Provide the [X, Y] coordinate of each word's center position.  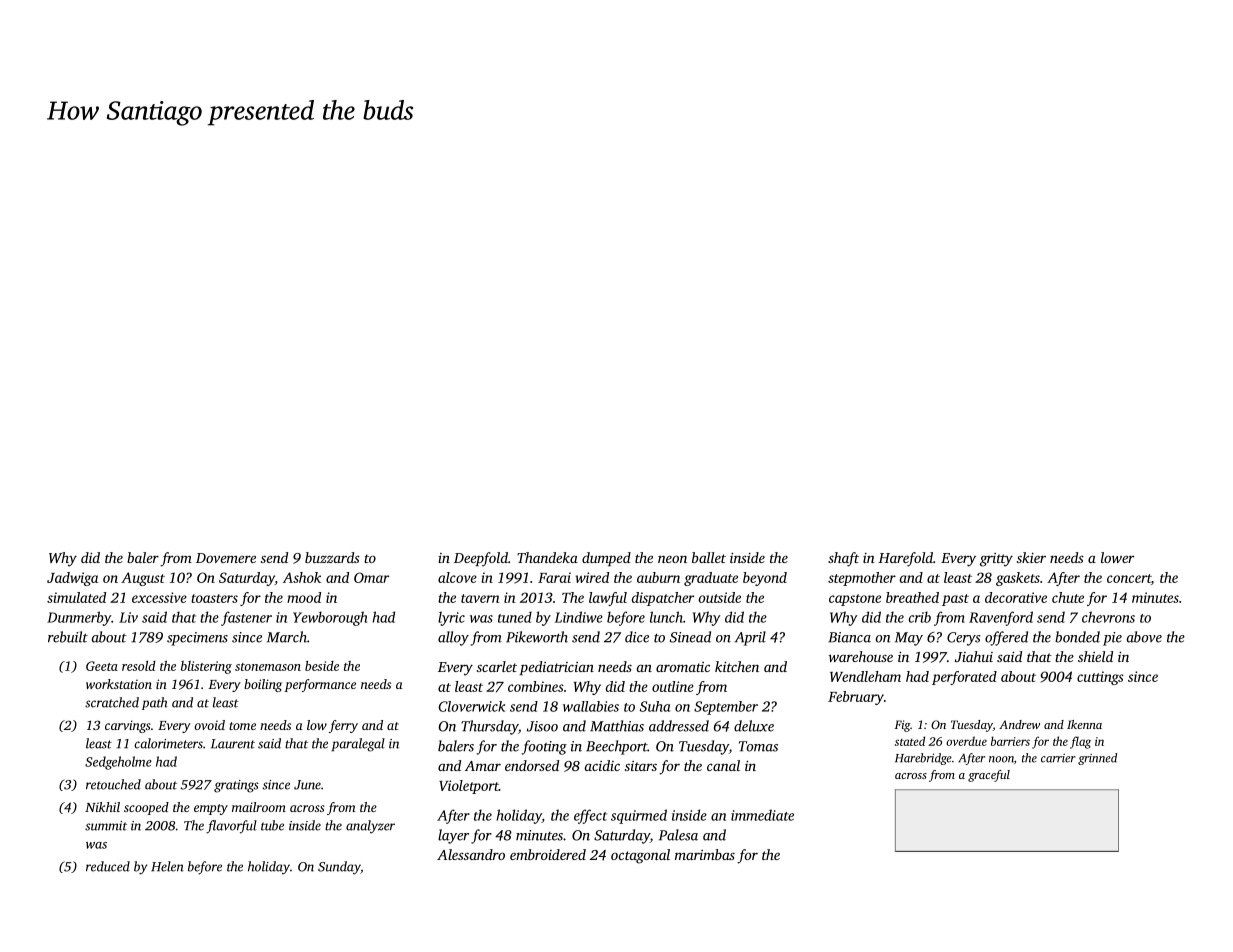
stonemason [268, 667]
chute [1068, 597]
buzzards [332, 557]
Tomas [758, 746]
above [1144, 637]
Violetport [469, 787]
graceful [989, 776]
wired [592, 577]
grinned [1097, 759]
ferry [343, 726]
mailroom [259, 807]
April [750, 638]
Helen [167, 866]
